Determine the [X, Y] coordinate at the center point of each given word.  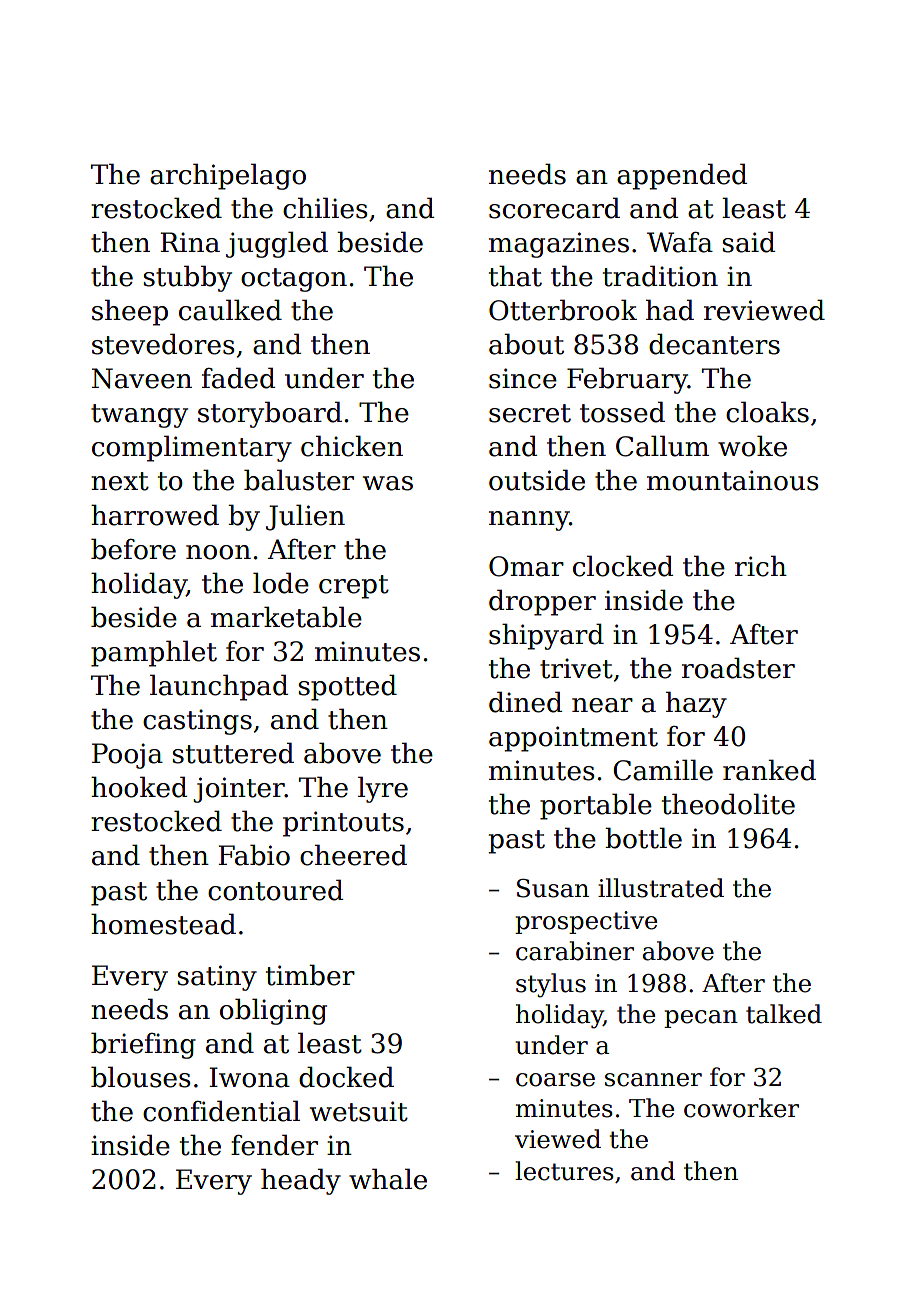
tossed [622, 412]
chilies [325, 208]
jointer [239, 790]
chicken [352, 446]
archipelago [228, 176]
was [388, 483]
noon [218, 552]
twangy [139, 416]
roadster [738, 668]
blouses [141, 1077]
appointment [573, 739]
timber [310, 975]
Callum [662, 446]
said [748, 242]
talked [784, 1014]
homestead [163, 924]
